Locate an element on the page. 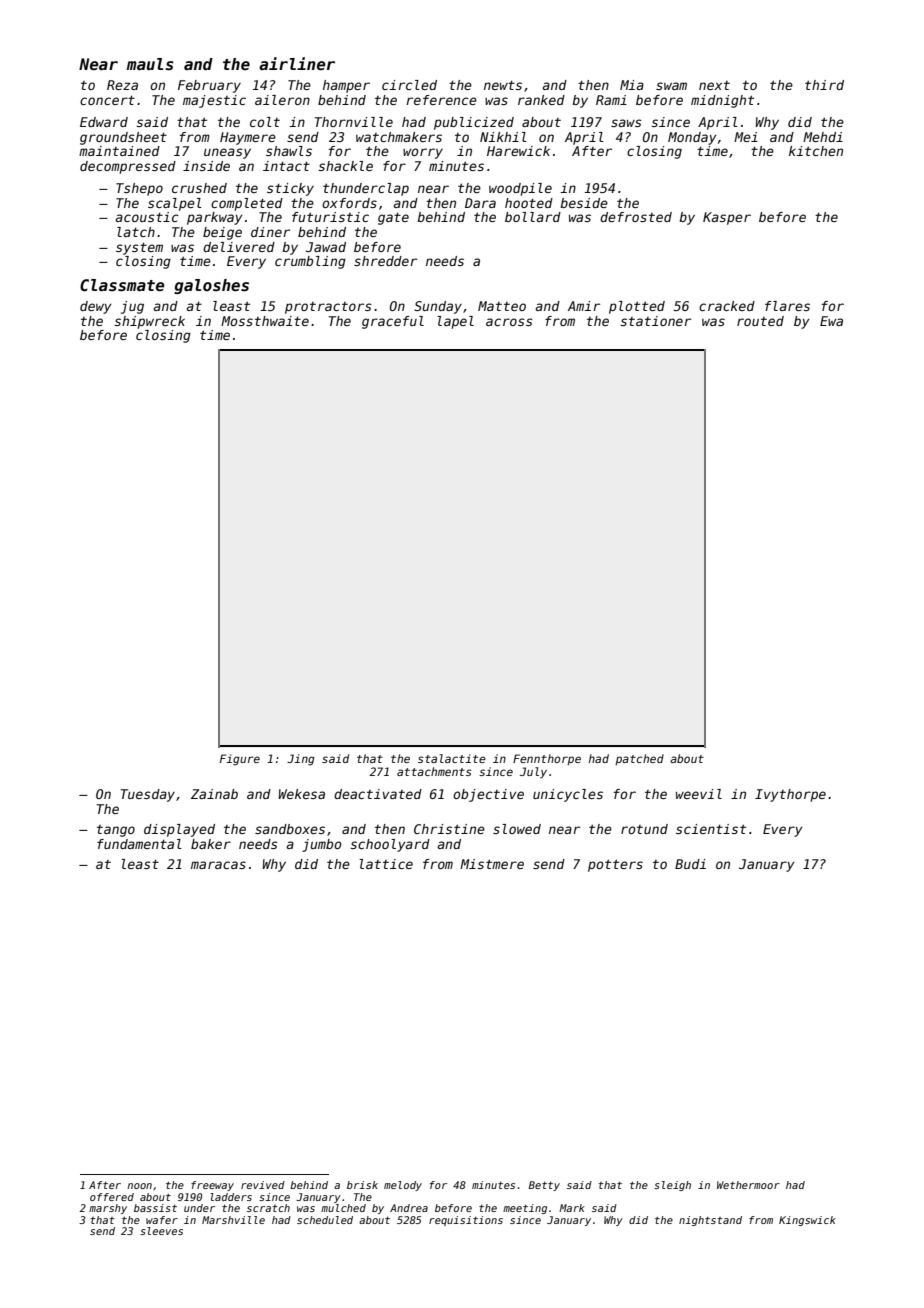 The width and height of the page is (924, 1308). Ivythorpe is located at coordinates (790, 795).
